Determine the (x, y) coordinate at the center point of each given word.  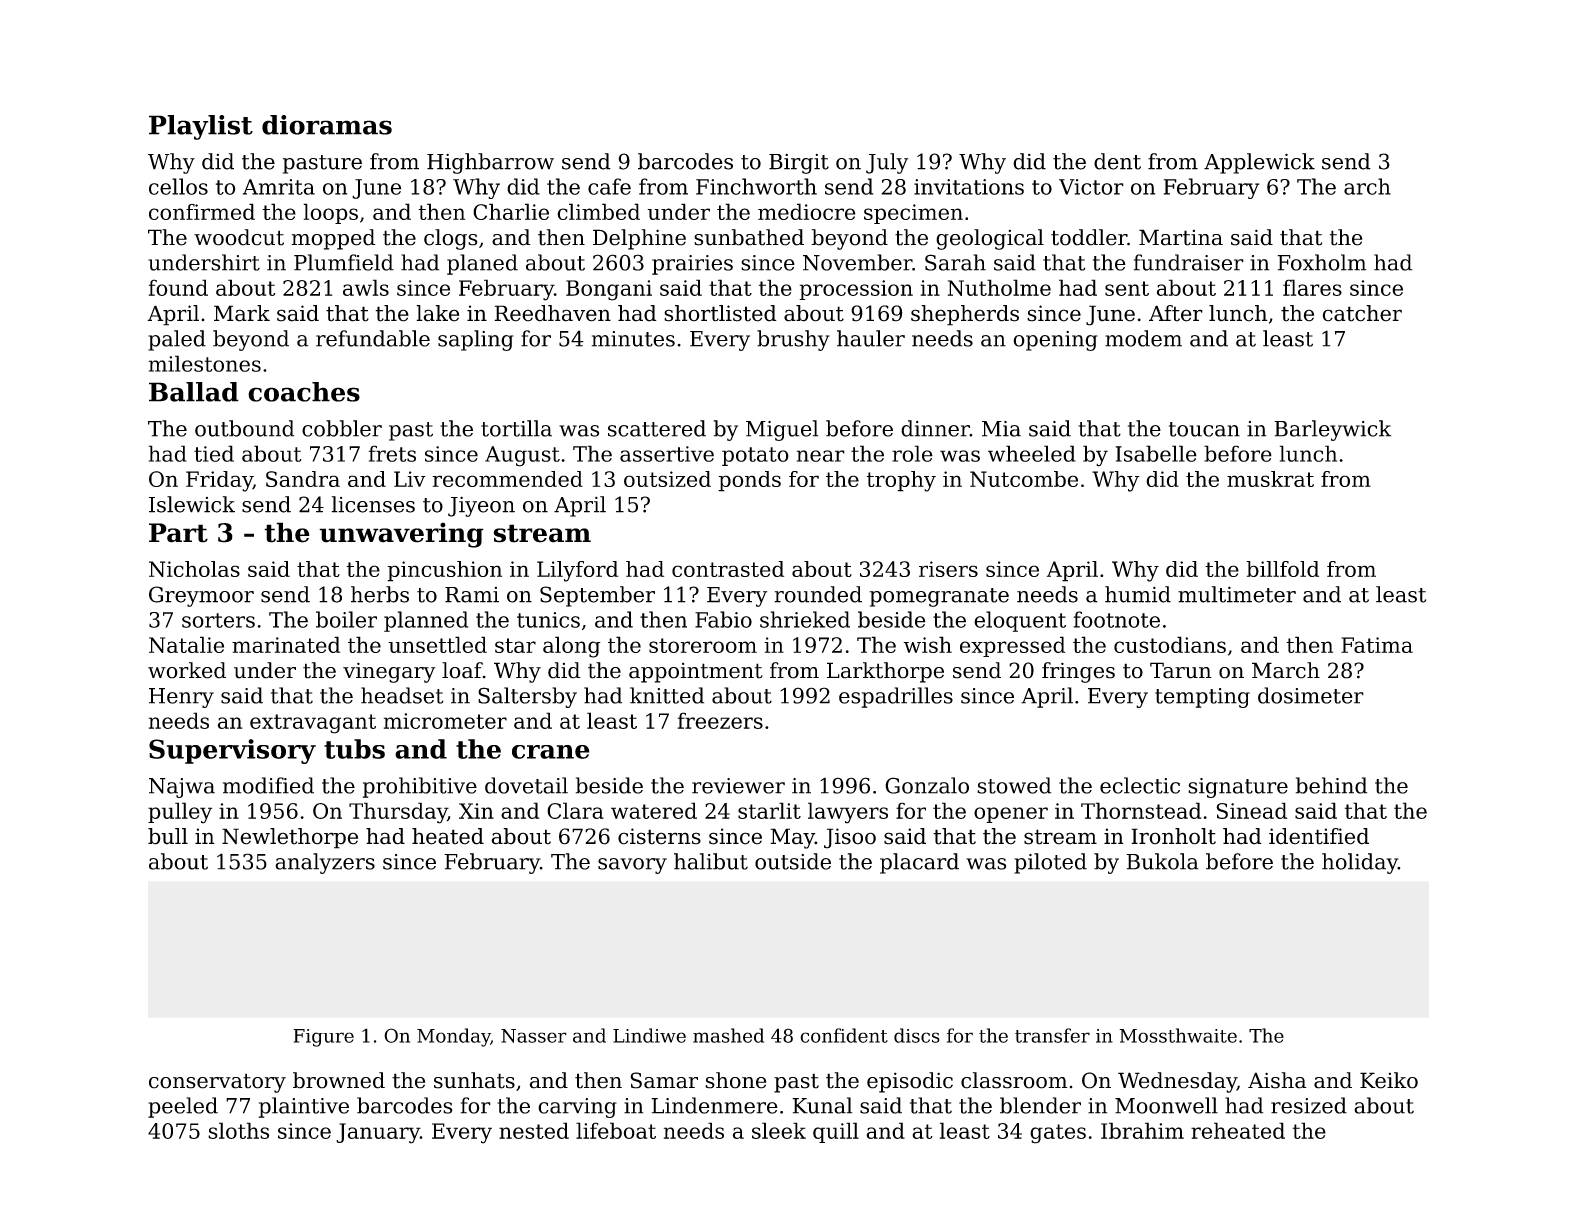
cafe (609, 186)
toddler (1089, 237)
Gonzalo (927, 785)
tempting (1202, 698)
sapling (476, 340)
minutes (633, 339)
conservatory (217, 1083)
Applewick (1259, 163)
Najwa (182, 788)
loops (330, 213)
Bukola (1162, 861)
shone (735, 1080)
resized (1309, 1105)
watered (654, 810)
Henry (181, 698)
